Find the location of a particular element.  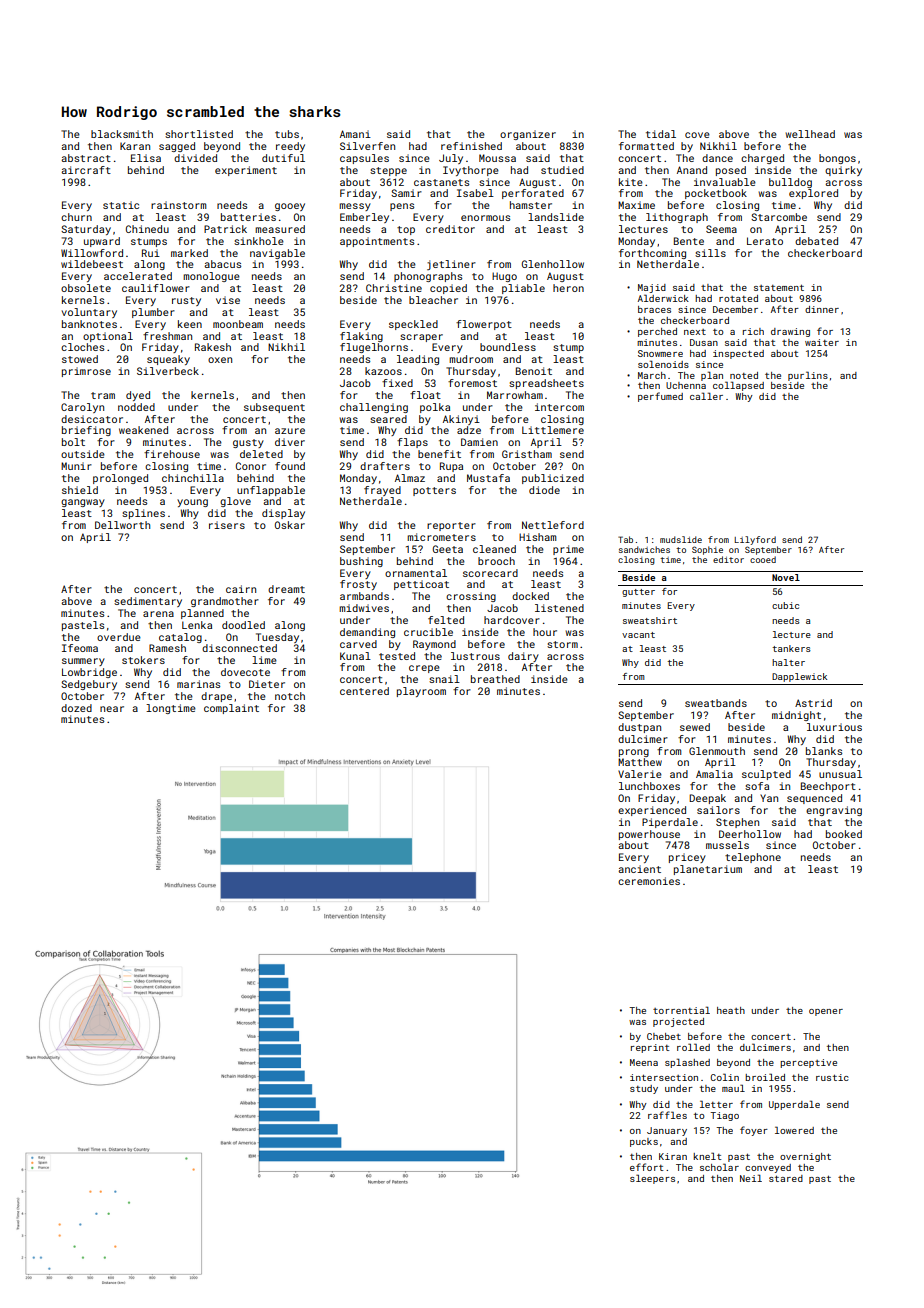

blacksmith is located at coordinates (122, 134).
